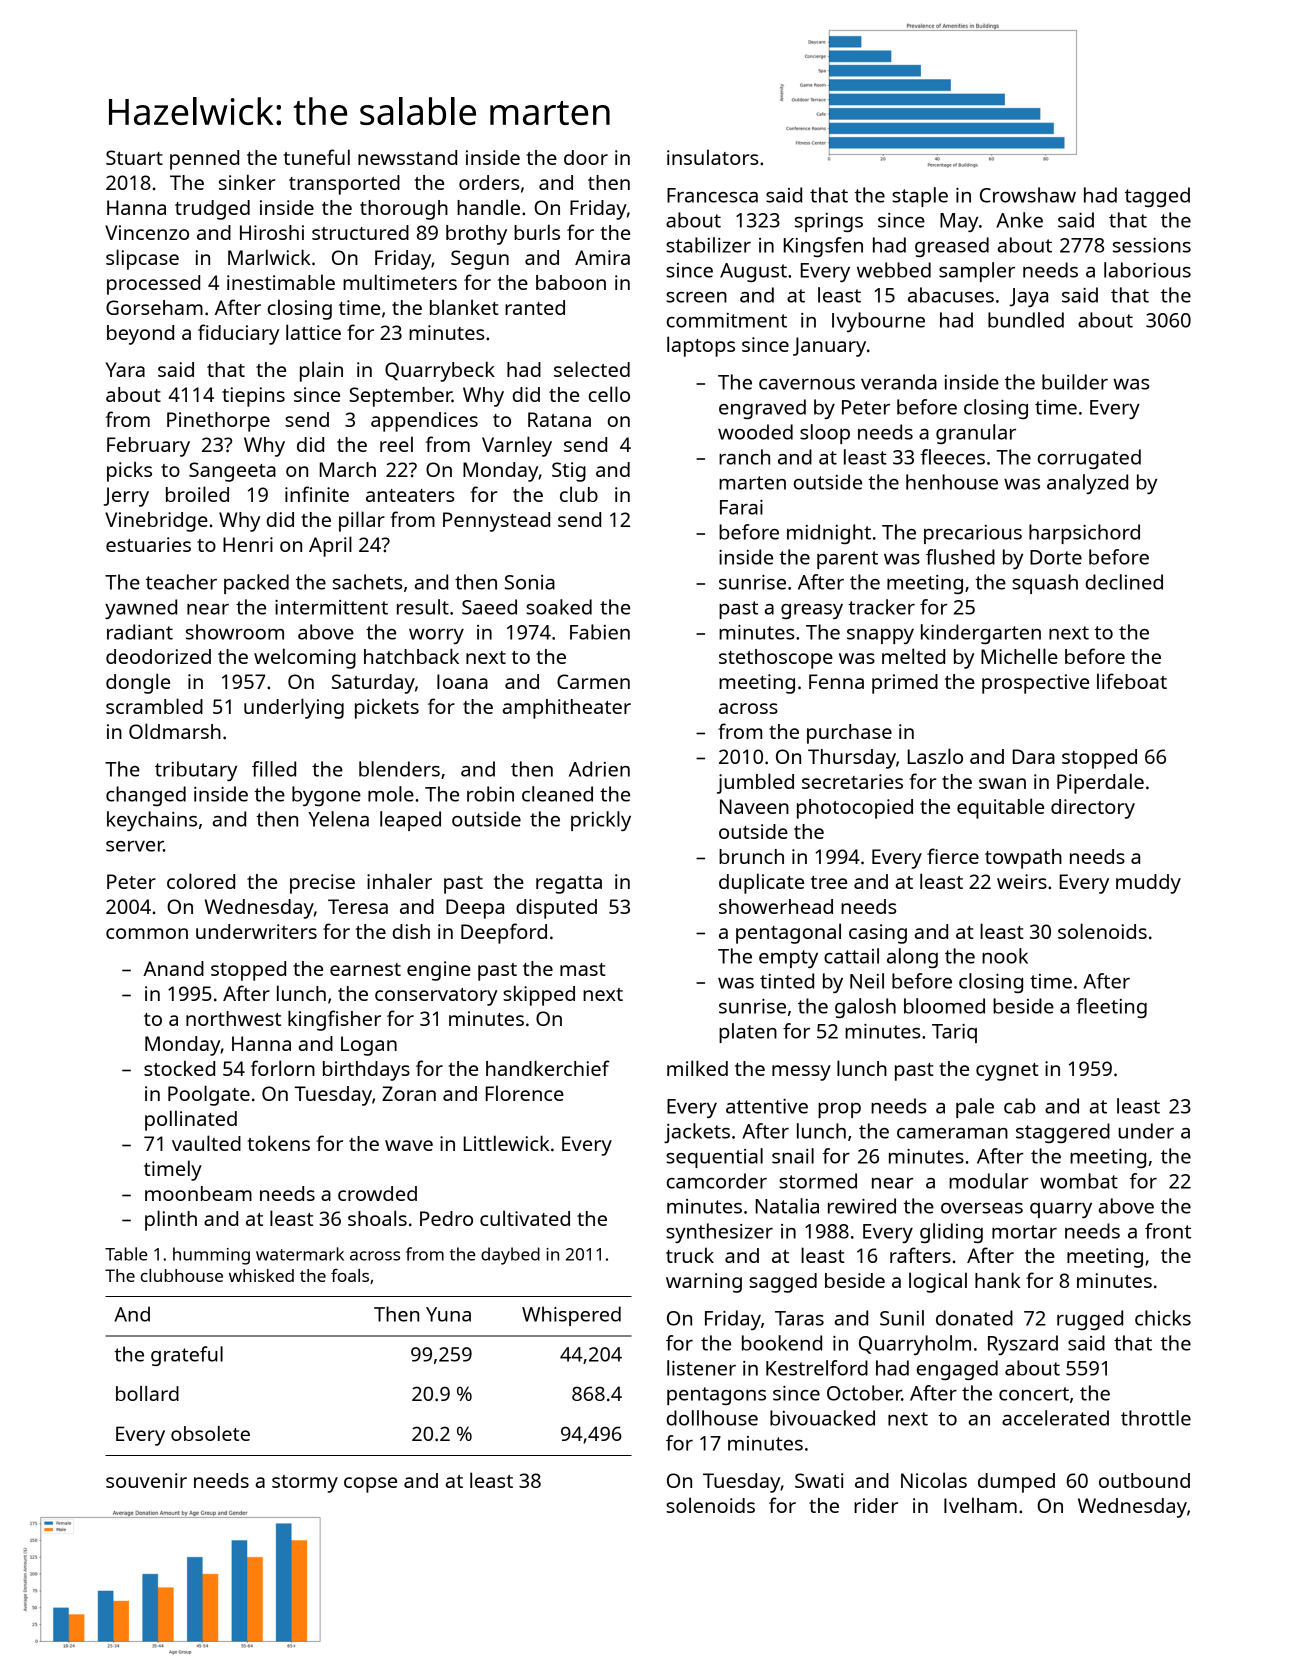  Describe the element at coordinates (370, 1485) in the screenshot. I see `copse` at that location.
